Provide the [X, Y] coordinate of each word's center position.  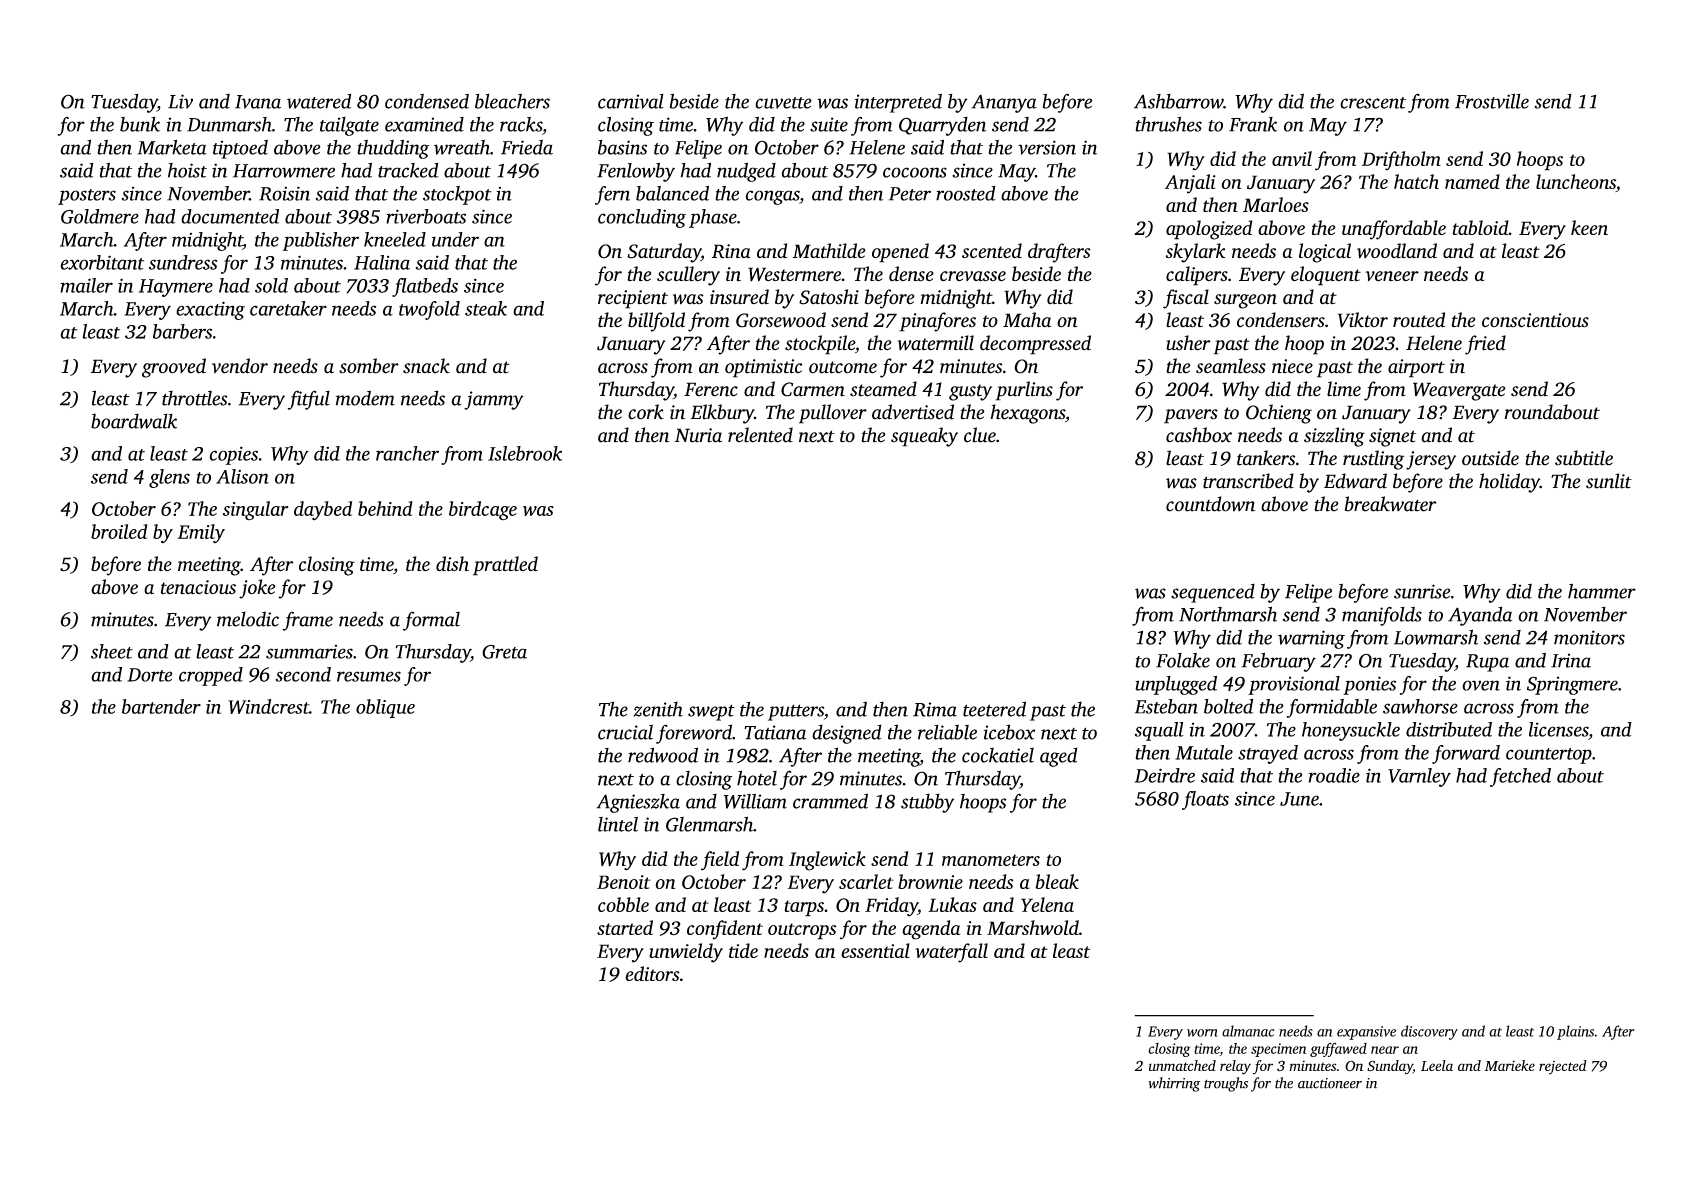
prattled [505, 566]
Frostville [1492, 101]
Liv [180, 101]
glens [169, 478]
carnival [631, 101]
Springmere [1572, 685]
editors [652, 973]
